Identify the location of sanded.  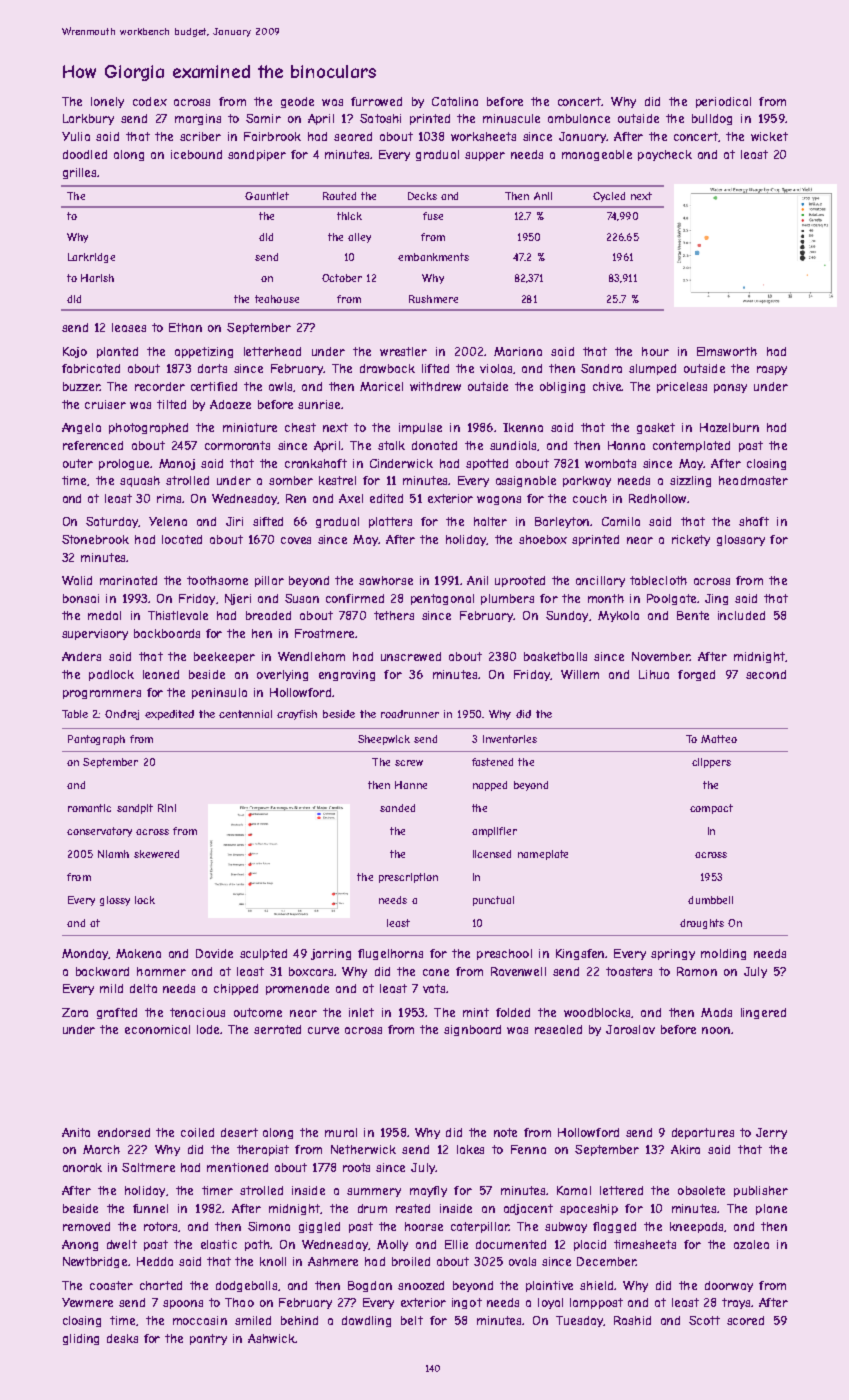
(397, 808).
